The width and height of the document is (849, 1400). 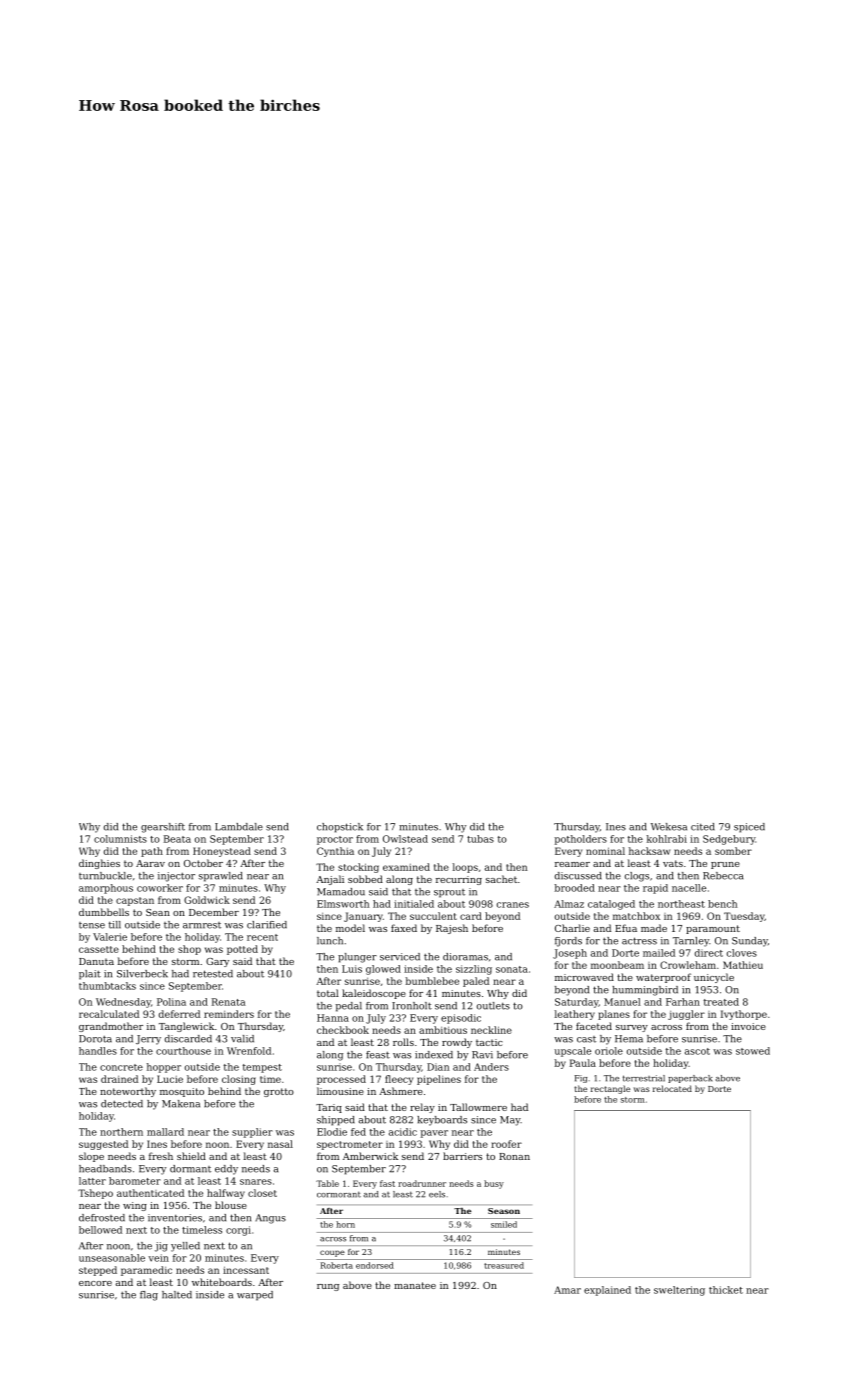 I want to click on cited, so click(x=703, y=827).
